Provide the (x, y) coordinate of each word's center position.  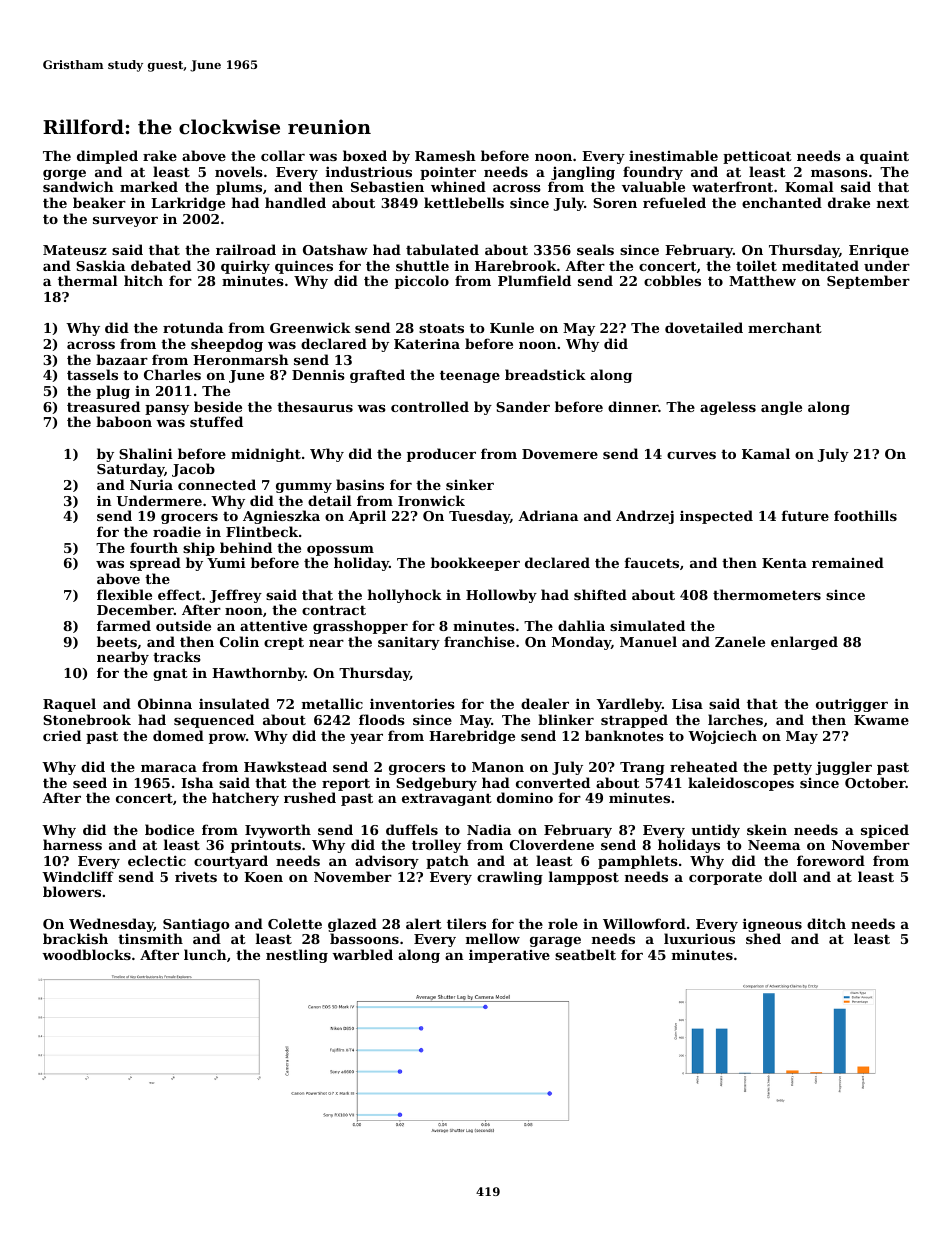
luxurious (699, 938)
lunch (205, 954)
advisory (387, 862)
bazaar (122, 359)
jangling (583, 173)
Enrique (879, 251)
